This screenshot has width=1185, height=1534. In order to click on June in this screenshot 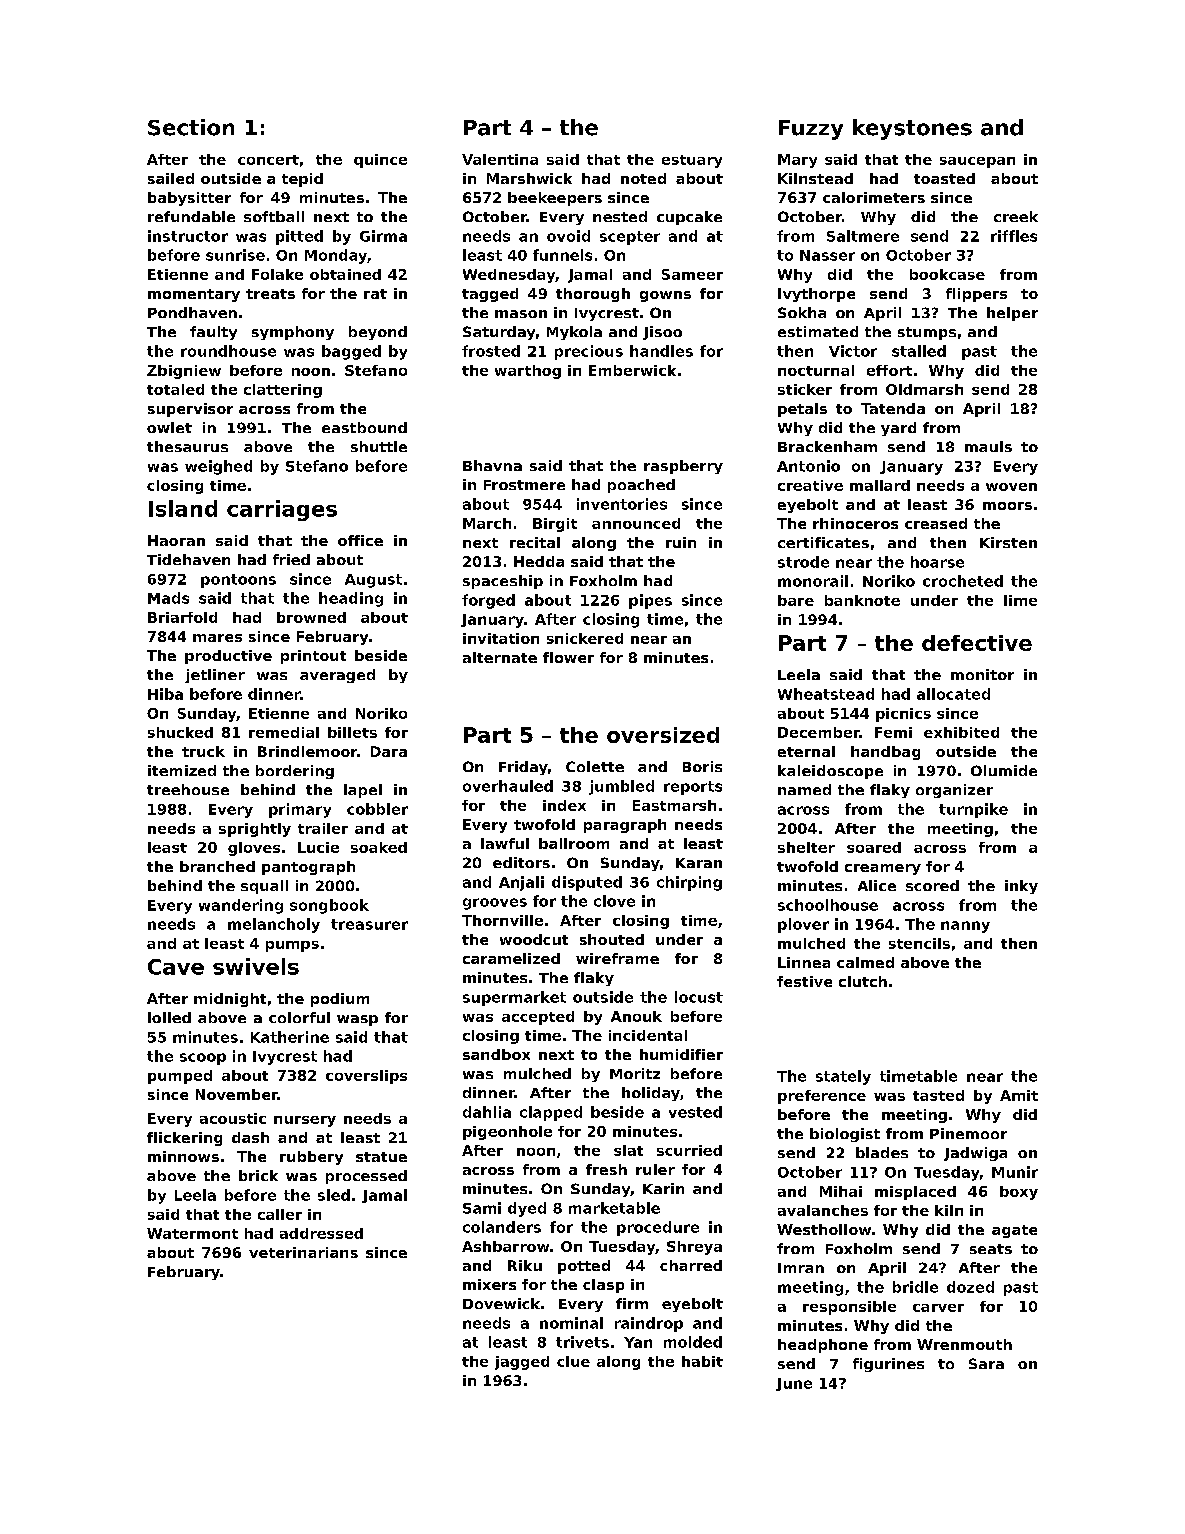, I will do `click(794, 1384)`.
